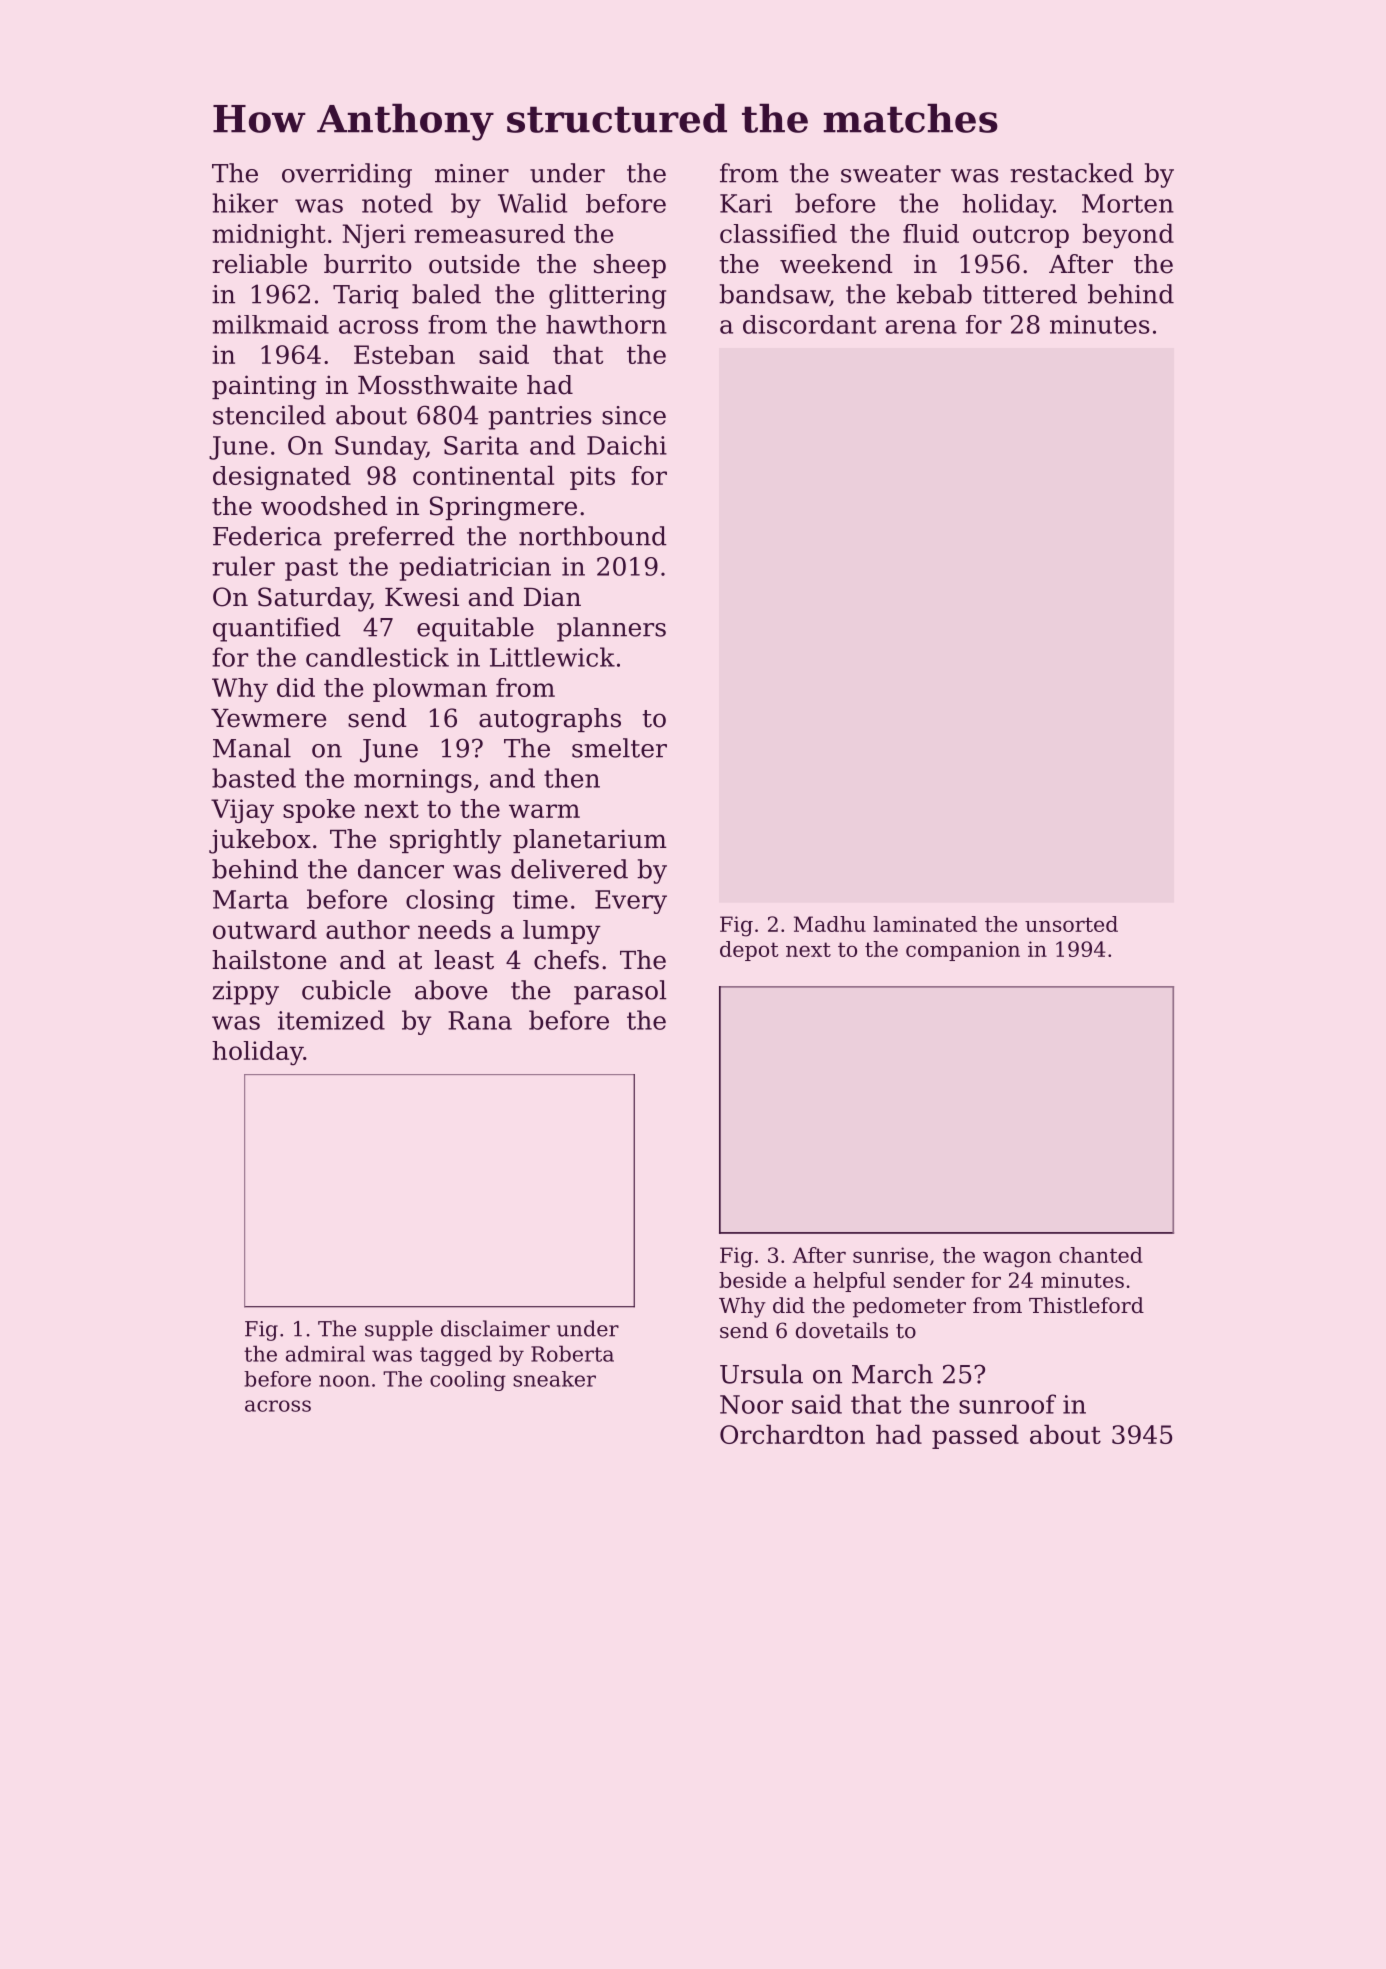 This screenshot has height=1969, width=1386. What do you see at coordinates (331, 1020) in the screenshot?
I see `itemized` at bounding box center [331, 1020].
